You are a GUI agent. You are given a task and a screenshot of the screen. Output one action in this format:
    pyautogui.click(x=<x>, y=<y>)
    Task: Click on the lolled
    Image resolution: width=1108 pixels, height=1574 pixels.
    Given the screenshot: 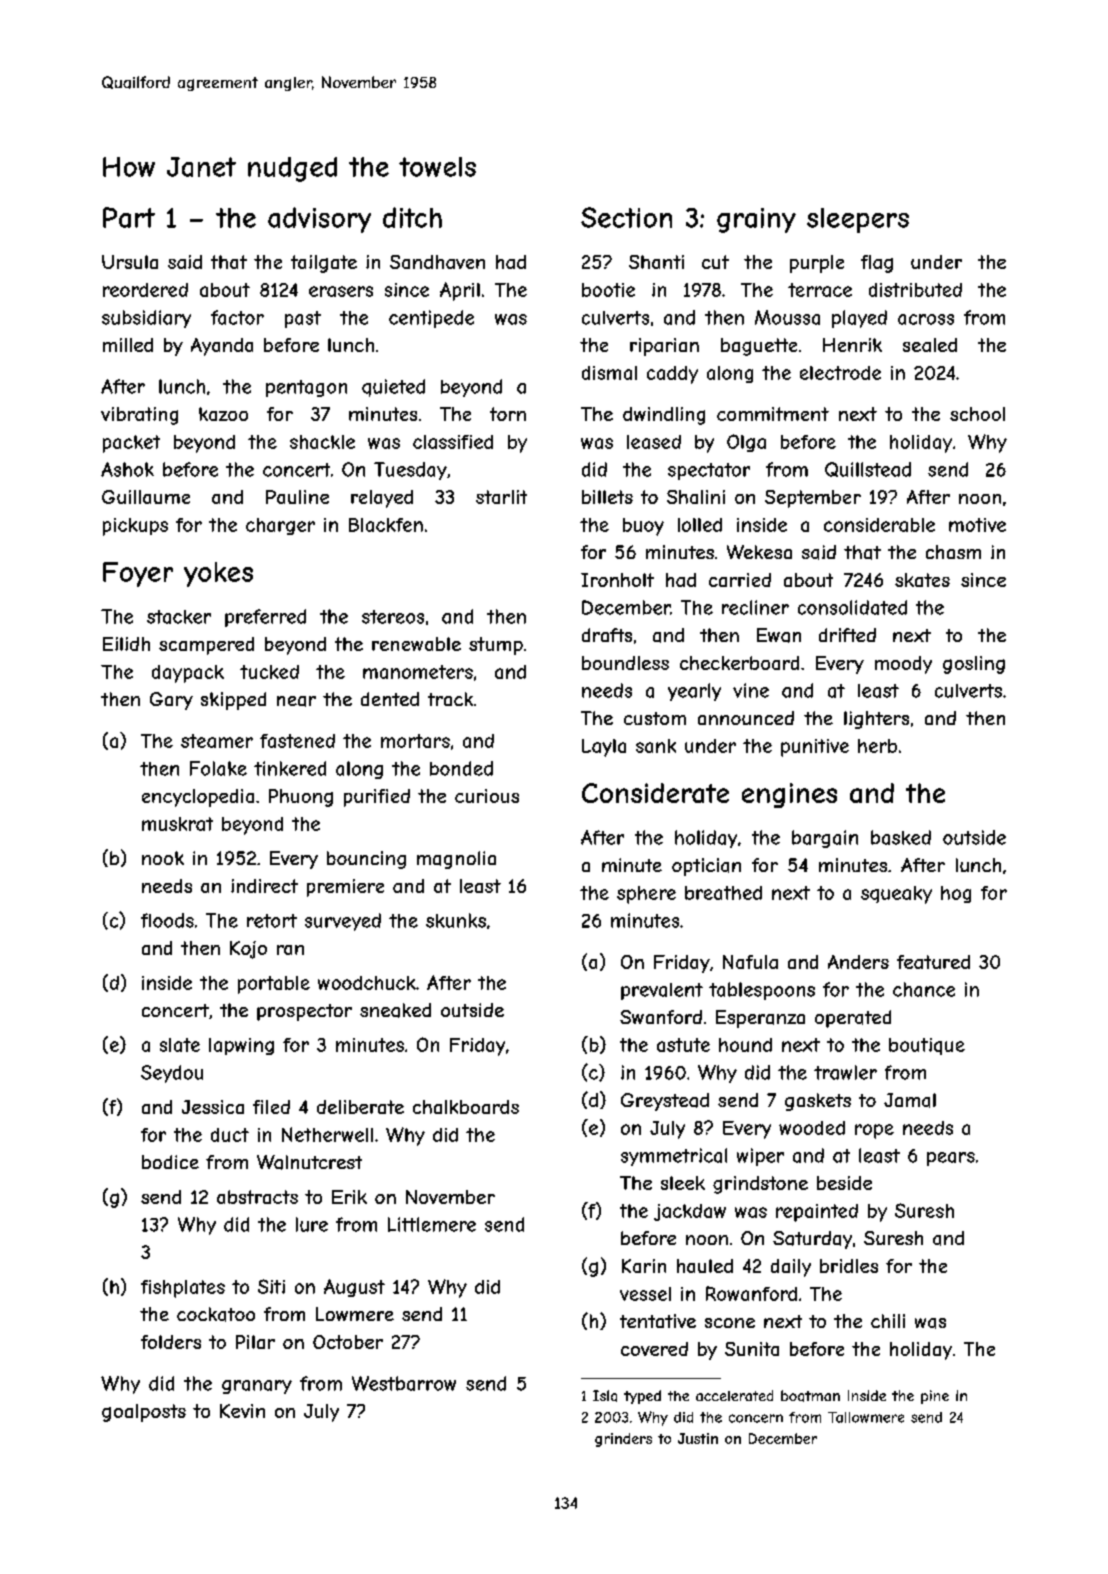 What is the action you would take?
    pyautogui.click(x=700, y=525)
